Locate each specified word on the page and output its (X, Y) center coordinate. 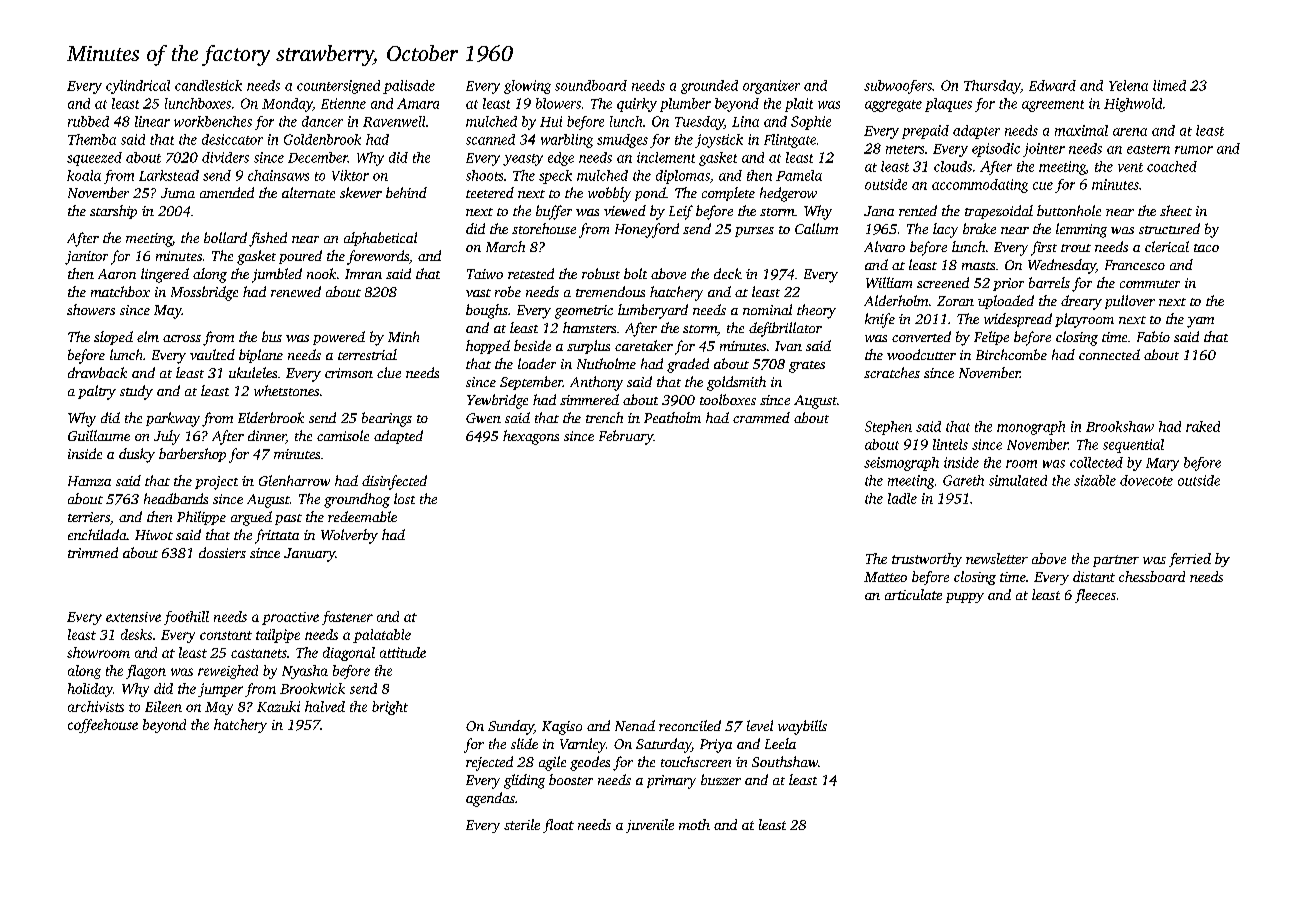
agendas (490, 799)
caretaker (644, 345)
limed (1169, 85)
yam (1200, 322)
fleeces (1095, 596)
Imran (363, 274)
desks (136, 634)
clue (389, 372)
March (505, 246)
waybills (802, 727)
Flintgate (790, 141)
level (760, 725)
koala (84, 175)
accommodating (980, 186)
